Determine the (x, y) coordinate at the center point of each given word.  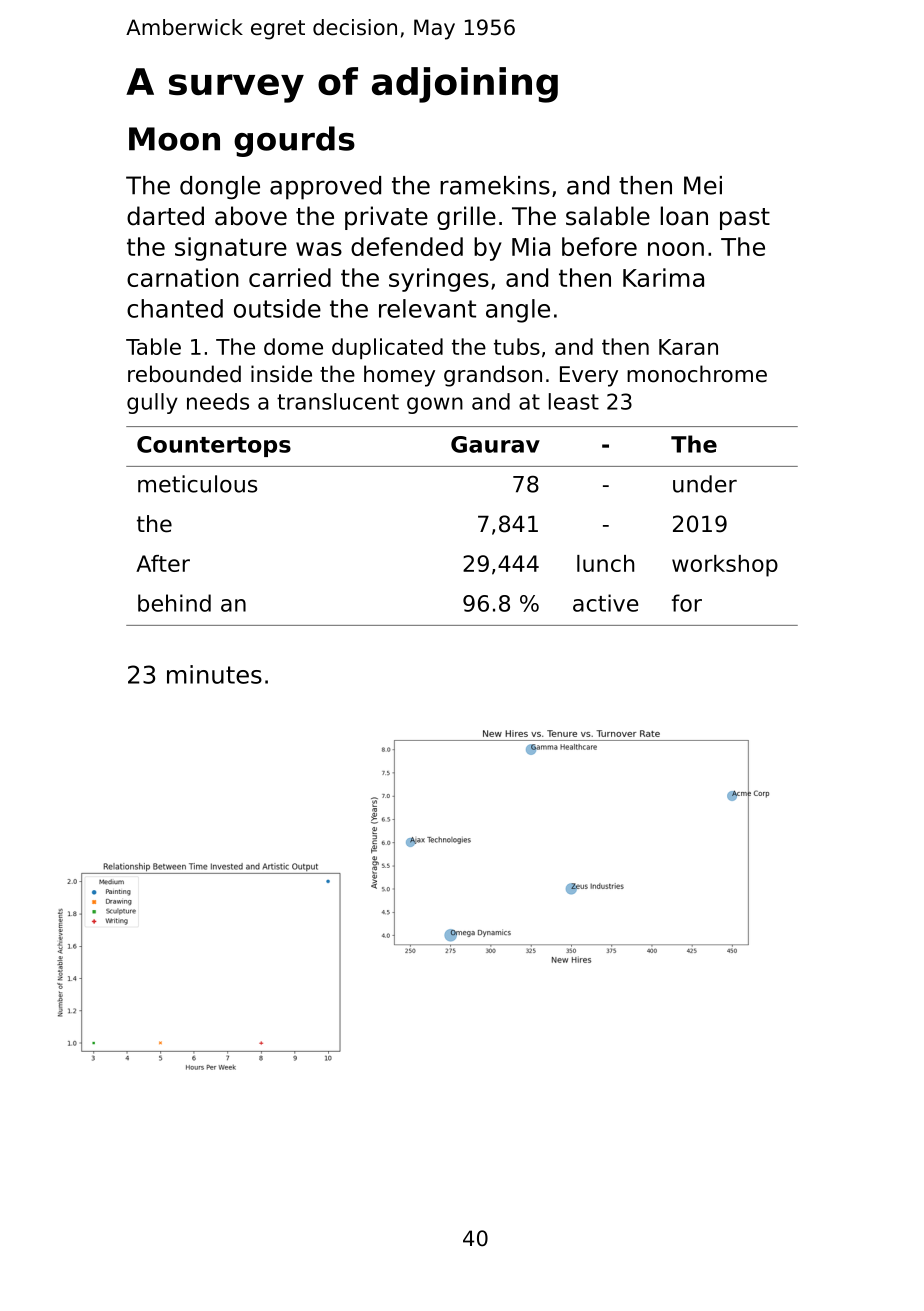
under (705, 484)
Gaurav (495, 444)
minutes (214, 674)
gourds (294, 141)
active (605, 603)
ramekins (495, 185)
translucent (338, 401)
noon (676, 249)
